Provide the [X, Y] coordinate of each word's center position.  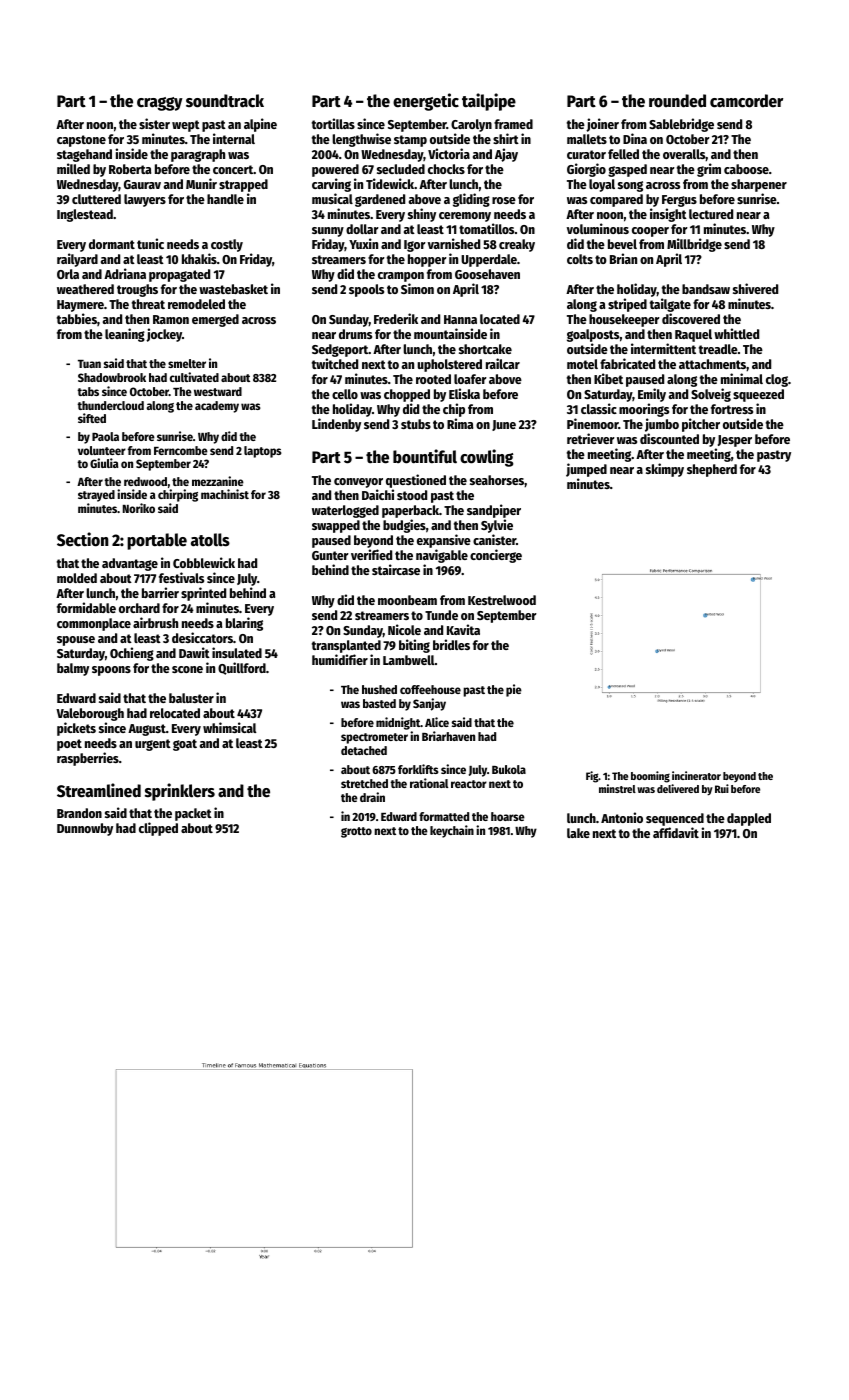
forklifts [418, 769]
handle [225, 199]
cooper [650, 232]
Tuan [89, 364]
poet [69, 745]
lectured [711, 214]
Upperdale [489, 260]
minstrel [617, 788]
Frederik [396, 318]
